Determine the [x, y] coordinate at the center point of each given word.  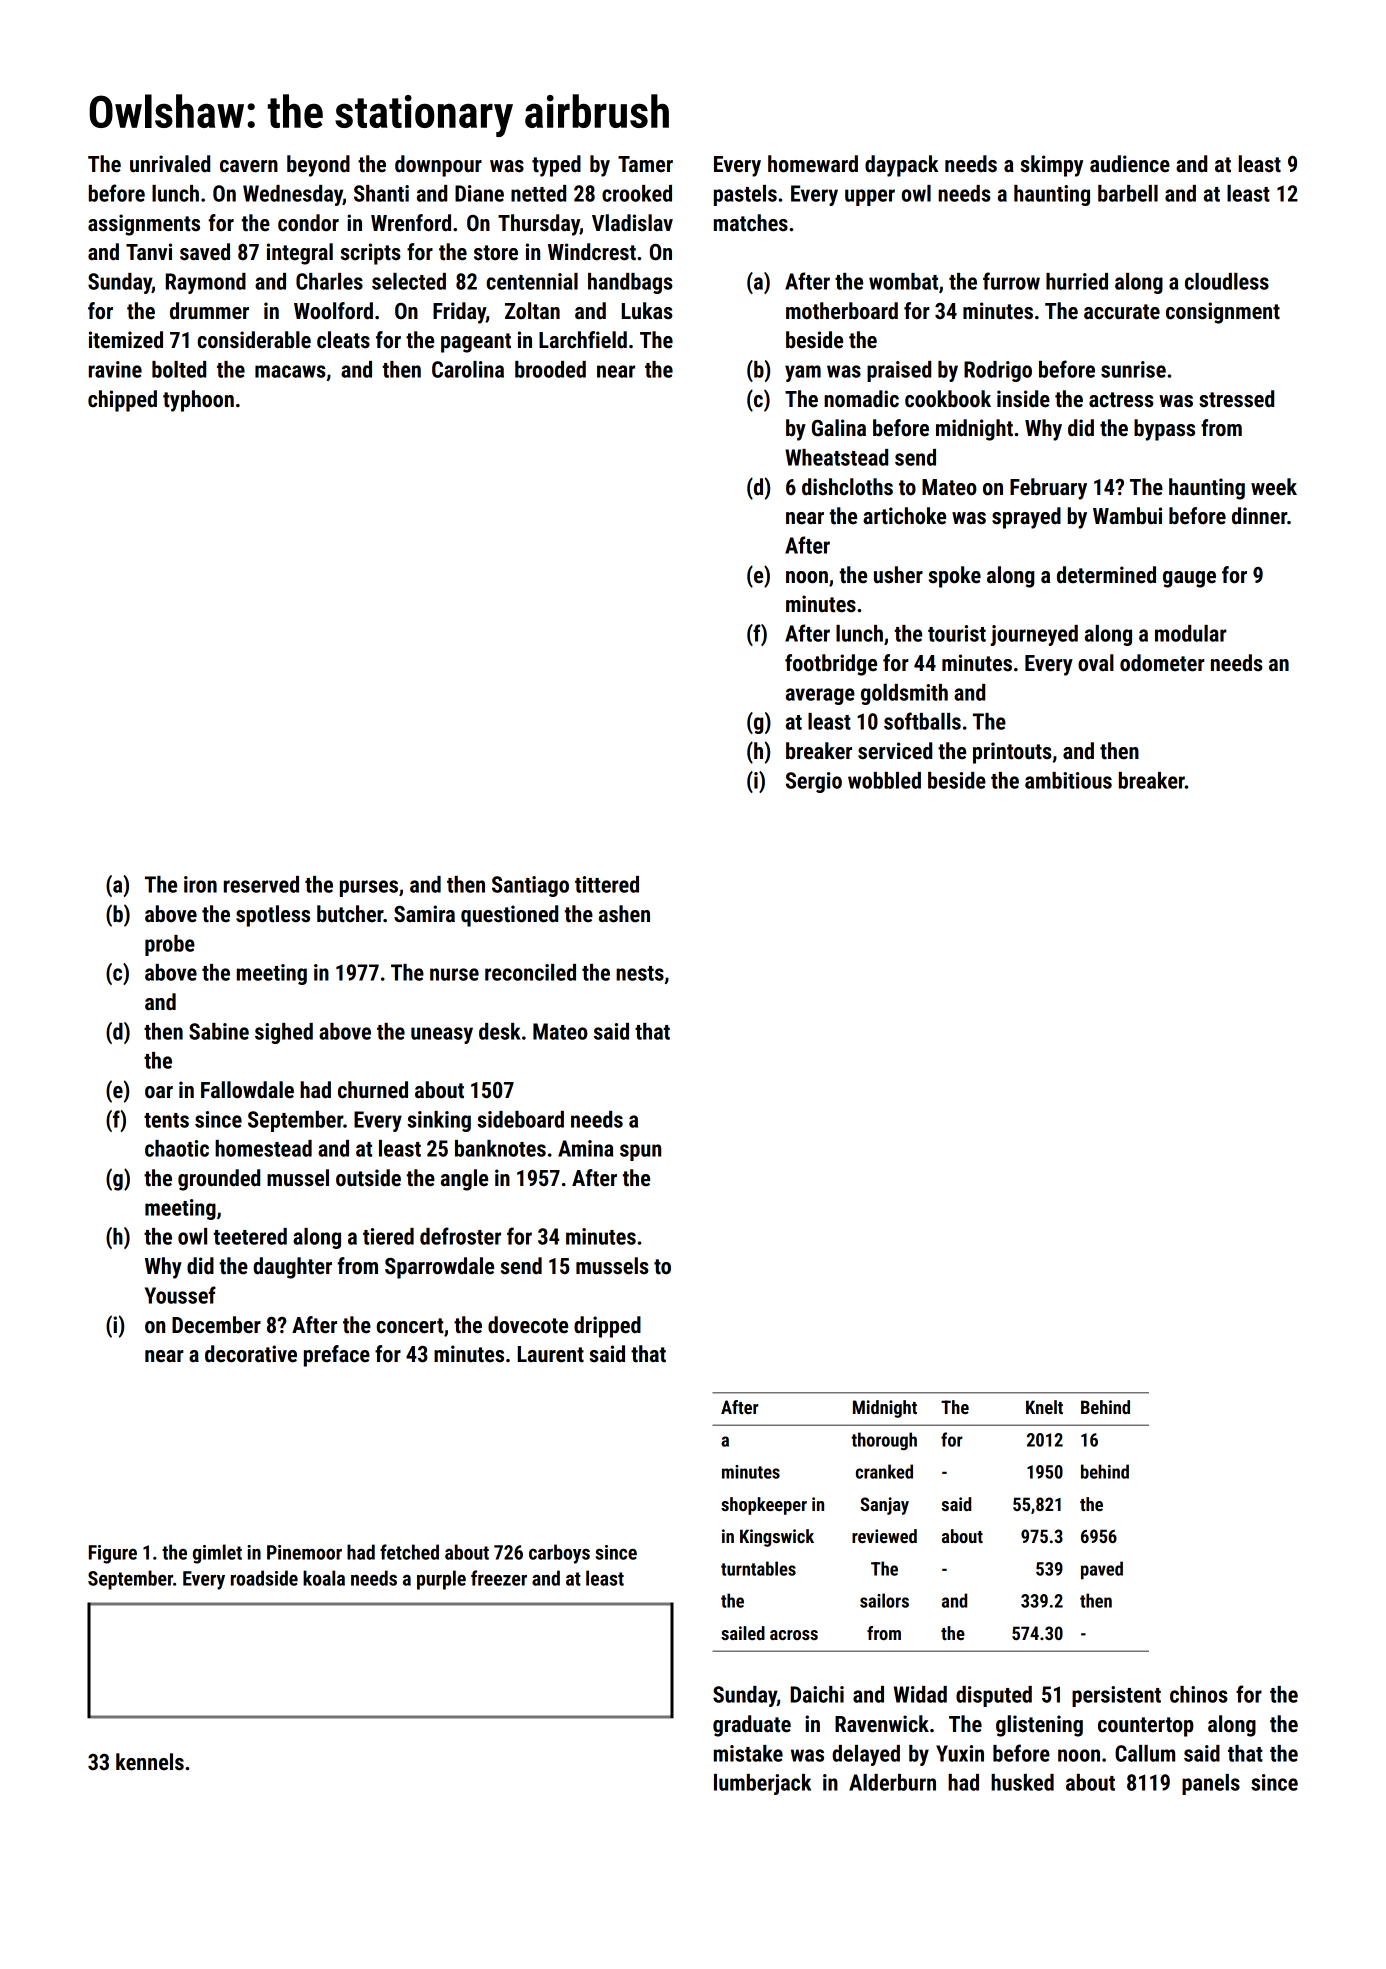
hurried [1077, 281]
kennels [150, 1762]
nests [640, 973]
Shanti [381, 193]
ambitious [1068, 780]
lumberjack [762, 1784]
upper [870, 197]
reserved [261, 884]
